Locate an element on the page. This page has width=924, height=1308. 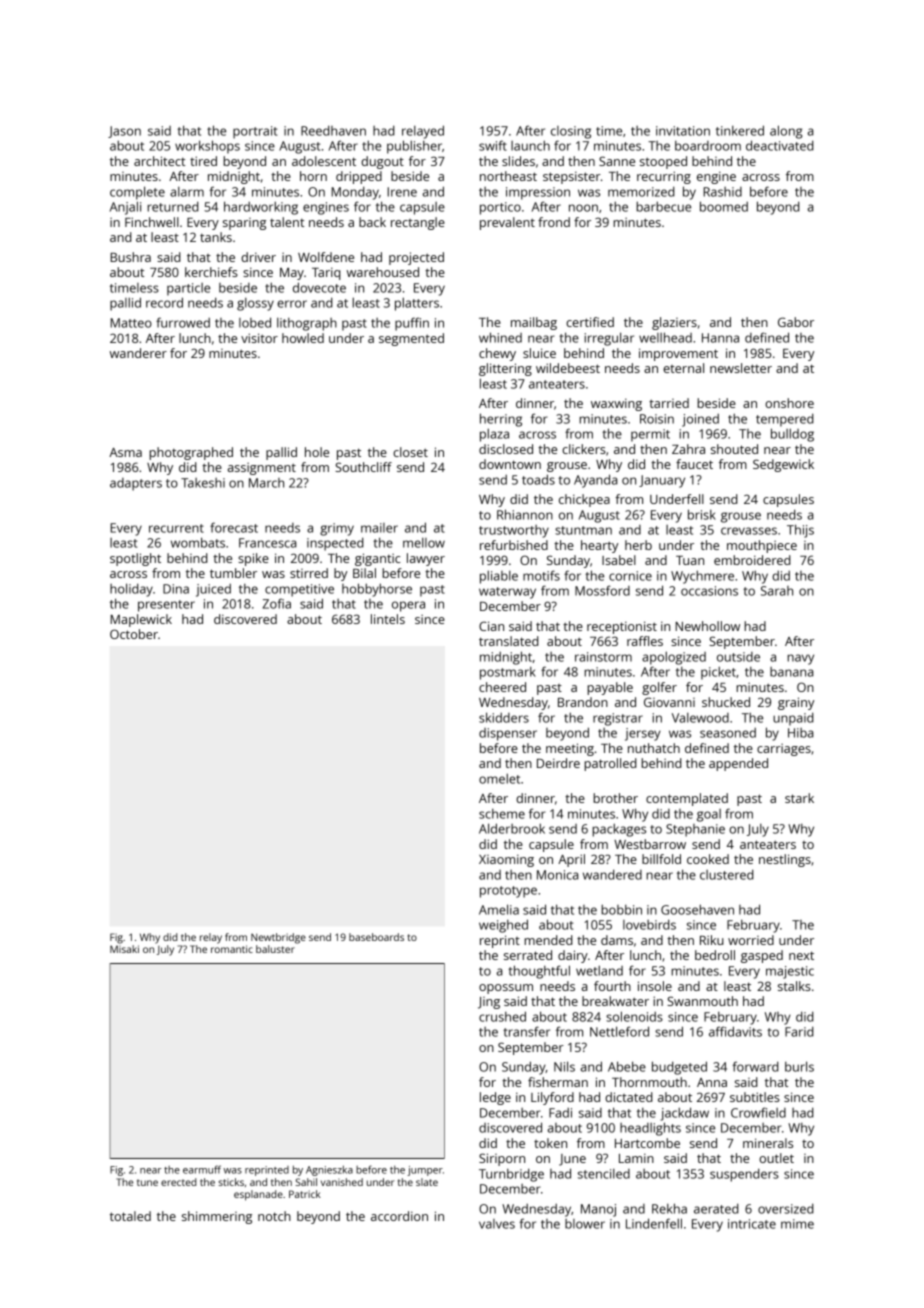
transfer is located at coordinates (526, 1031).
